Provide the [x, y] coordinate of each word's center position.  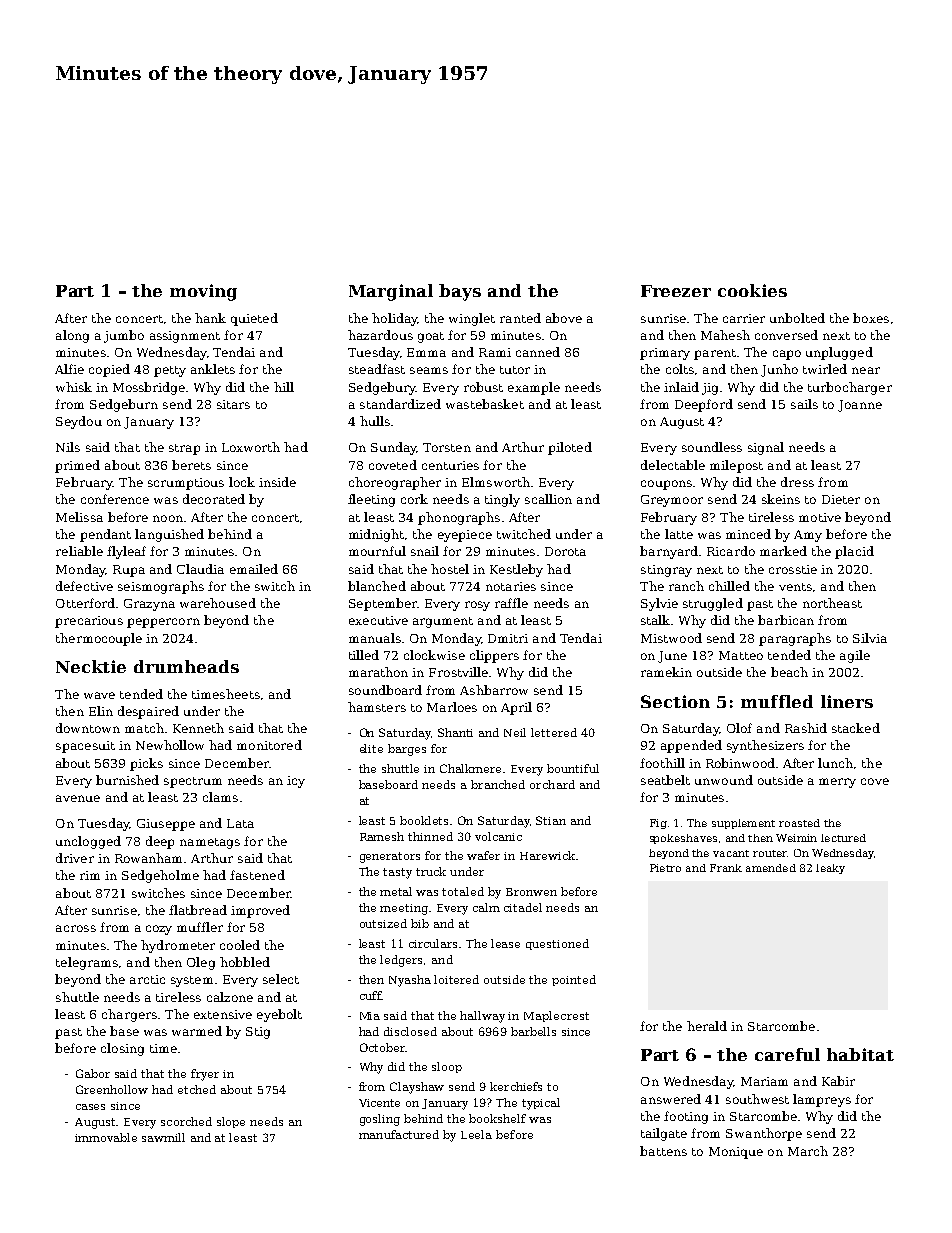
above [564, 318]
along [72, 336]
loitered [456, 979]
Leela [476, 1134]
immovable [106, 1137]
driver [75, 858]
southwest [757, 1099]
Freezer [676, 291]
